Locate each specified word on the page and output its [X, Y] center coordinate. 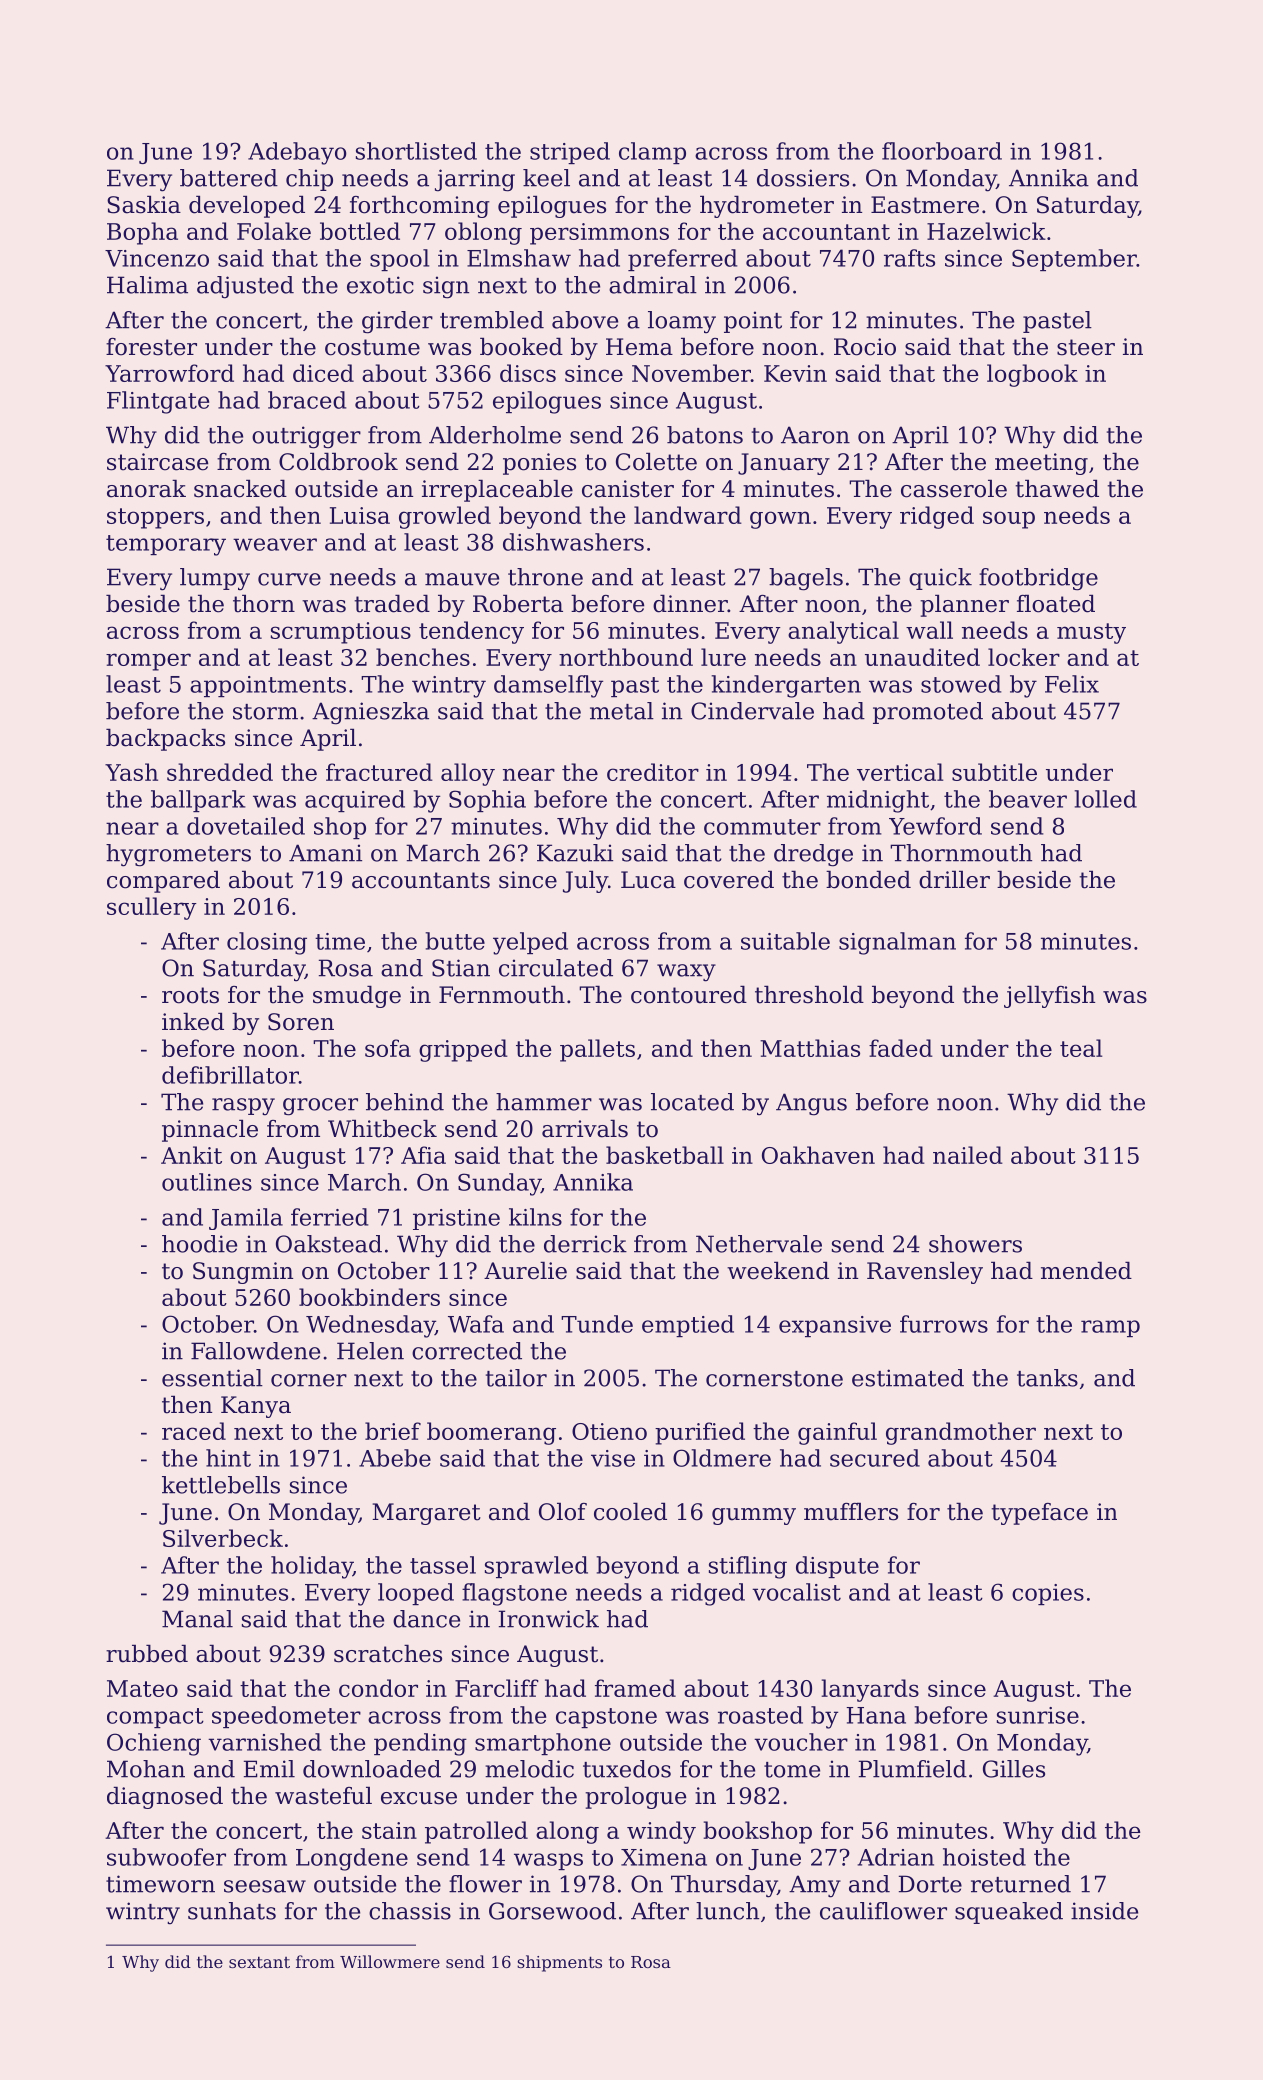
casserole [954, 488]
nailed [968, 1155]
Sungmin [243, 1273]
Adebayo [297, 153]
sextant [259, 1962]
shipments [559, 1963]
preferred [683, 260]
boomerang [491, 1433]
